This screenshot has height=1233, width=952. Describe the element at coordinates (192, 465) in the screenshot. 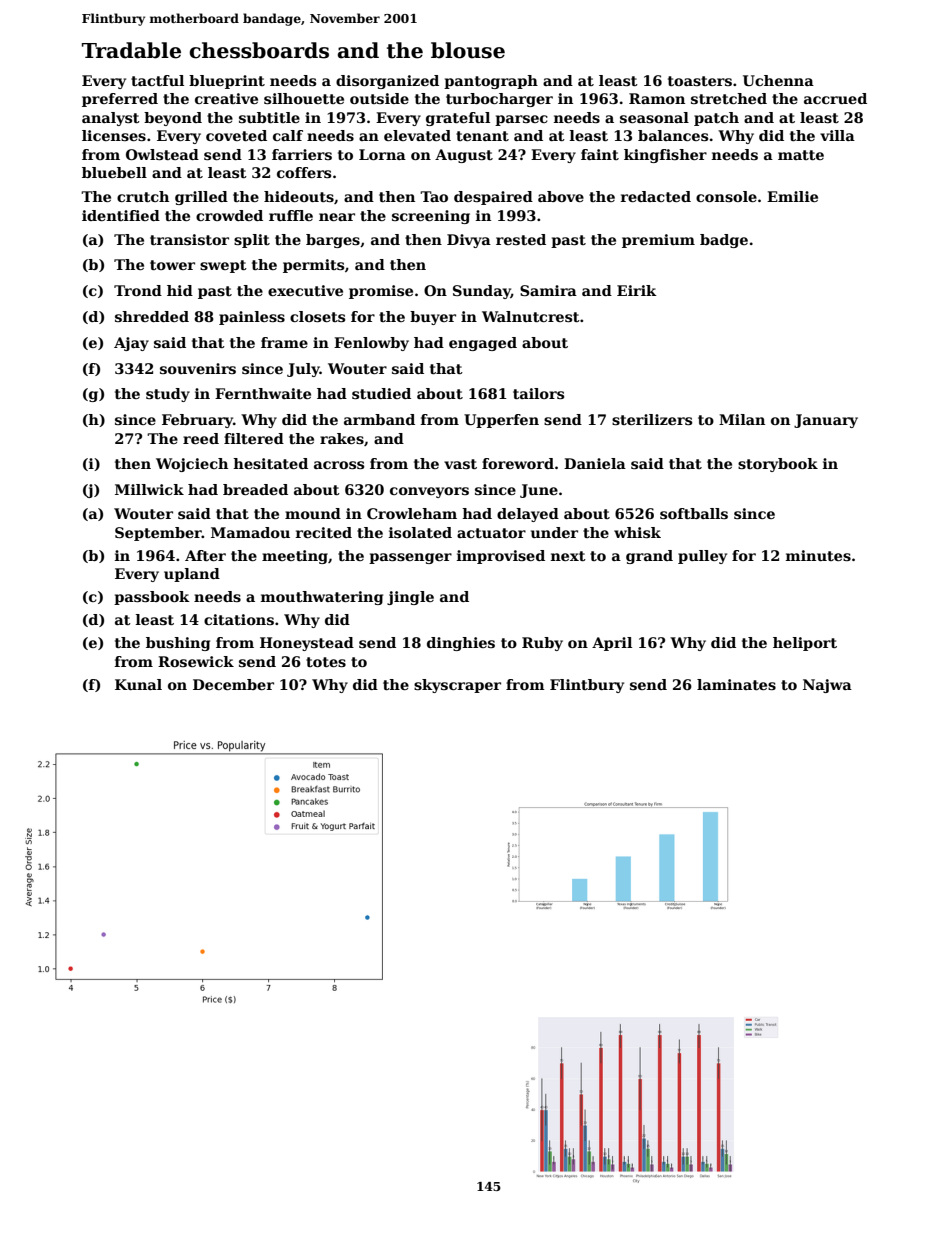

I see `Wojciech` at that location.
